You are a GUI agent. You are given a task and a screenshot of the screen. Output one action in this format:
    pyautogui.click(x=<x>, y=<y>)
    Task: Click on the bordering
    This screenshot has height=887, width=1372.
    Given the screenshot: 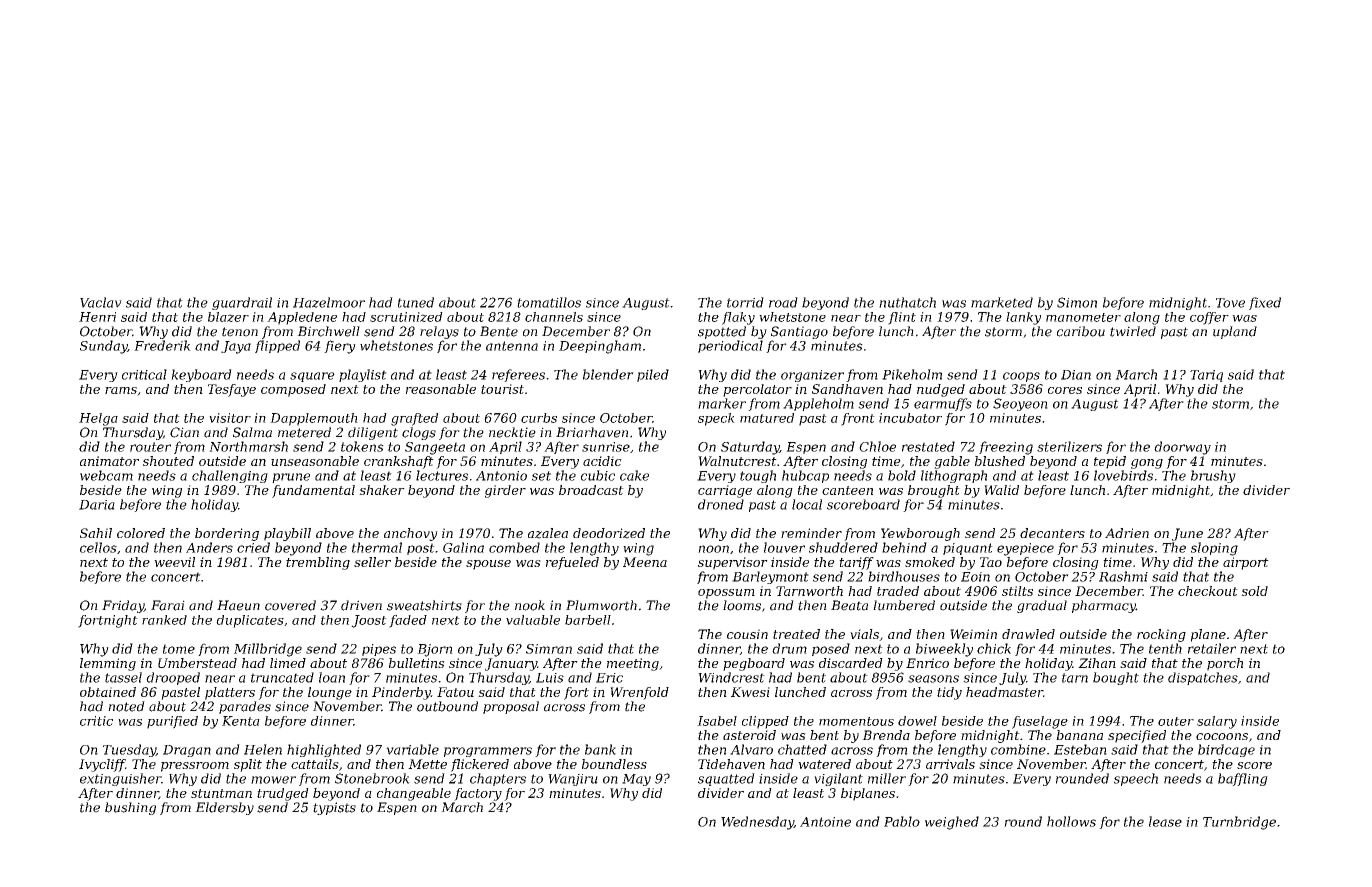 What is the action you would take?
    pyautogui.click(x=227, y=534)
